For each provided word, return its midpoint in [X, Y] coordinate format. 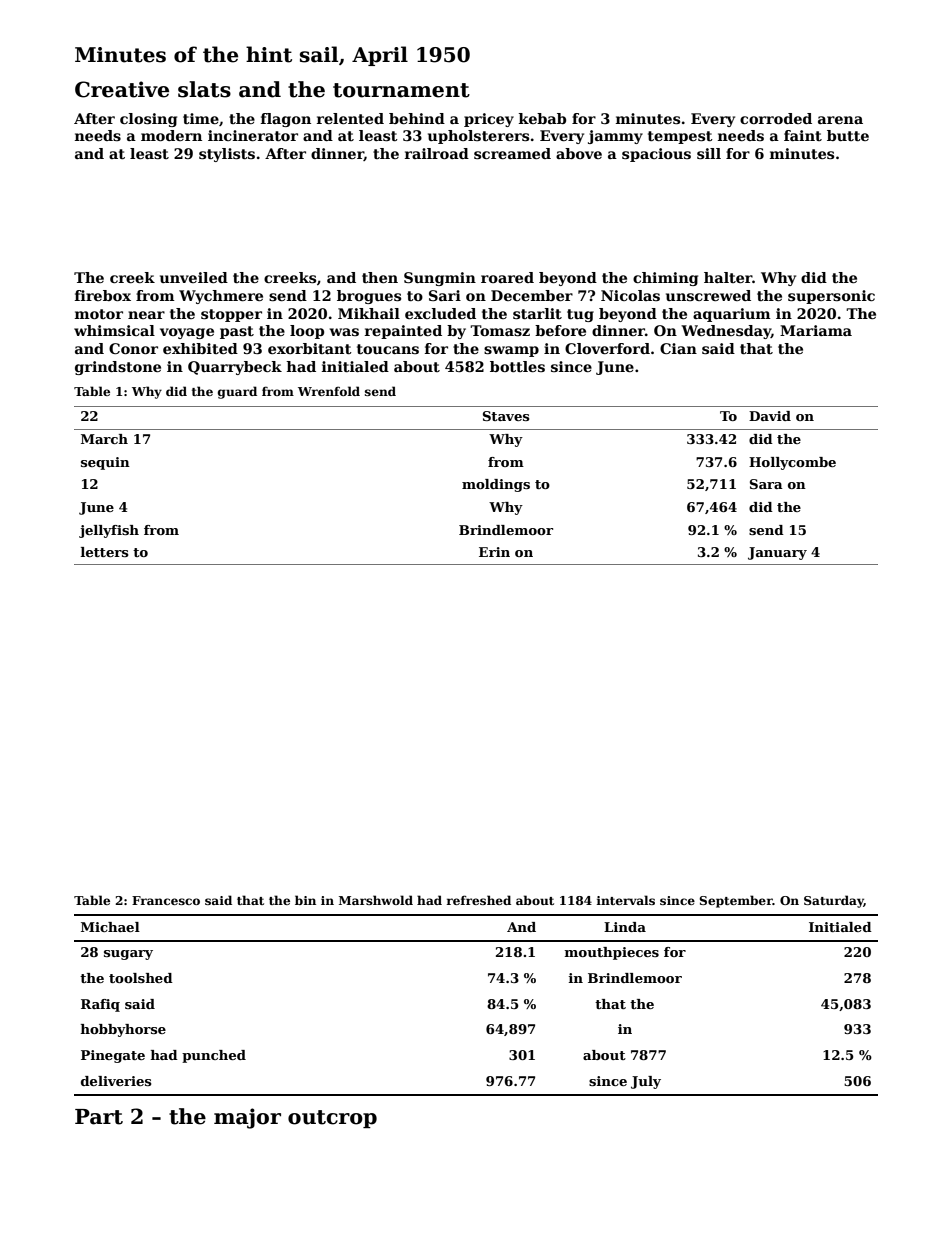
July [646, 1082]
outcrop [332, 1119]
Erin [494, 552]
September [736, 901]
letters [105, 552]
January [777, 553]
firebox [103, 295]
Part [99, 1117]
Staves [506, 416]
